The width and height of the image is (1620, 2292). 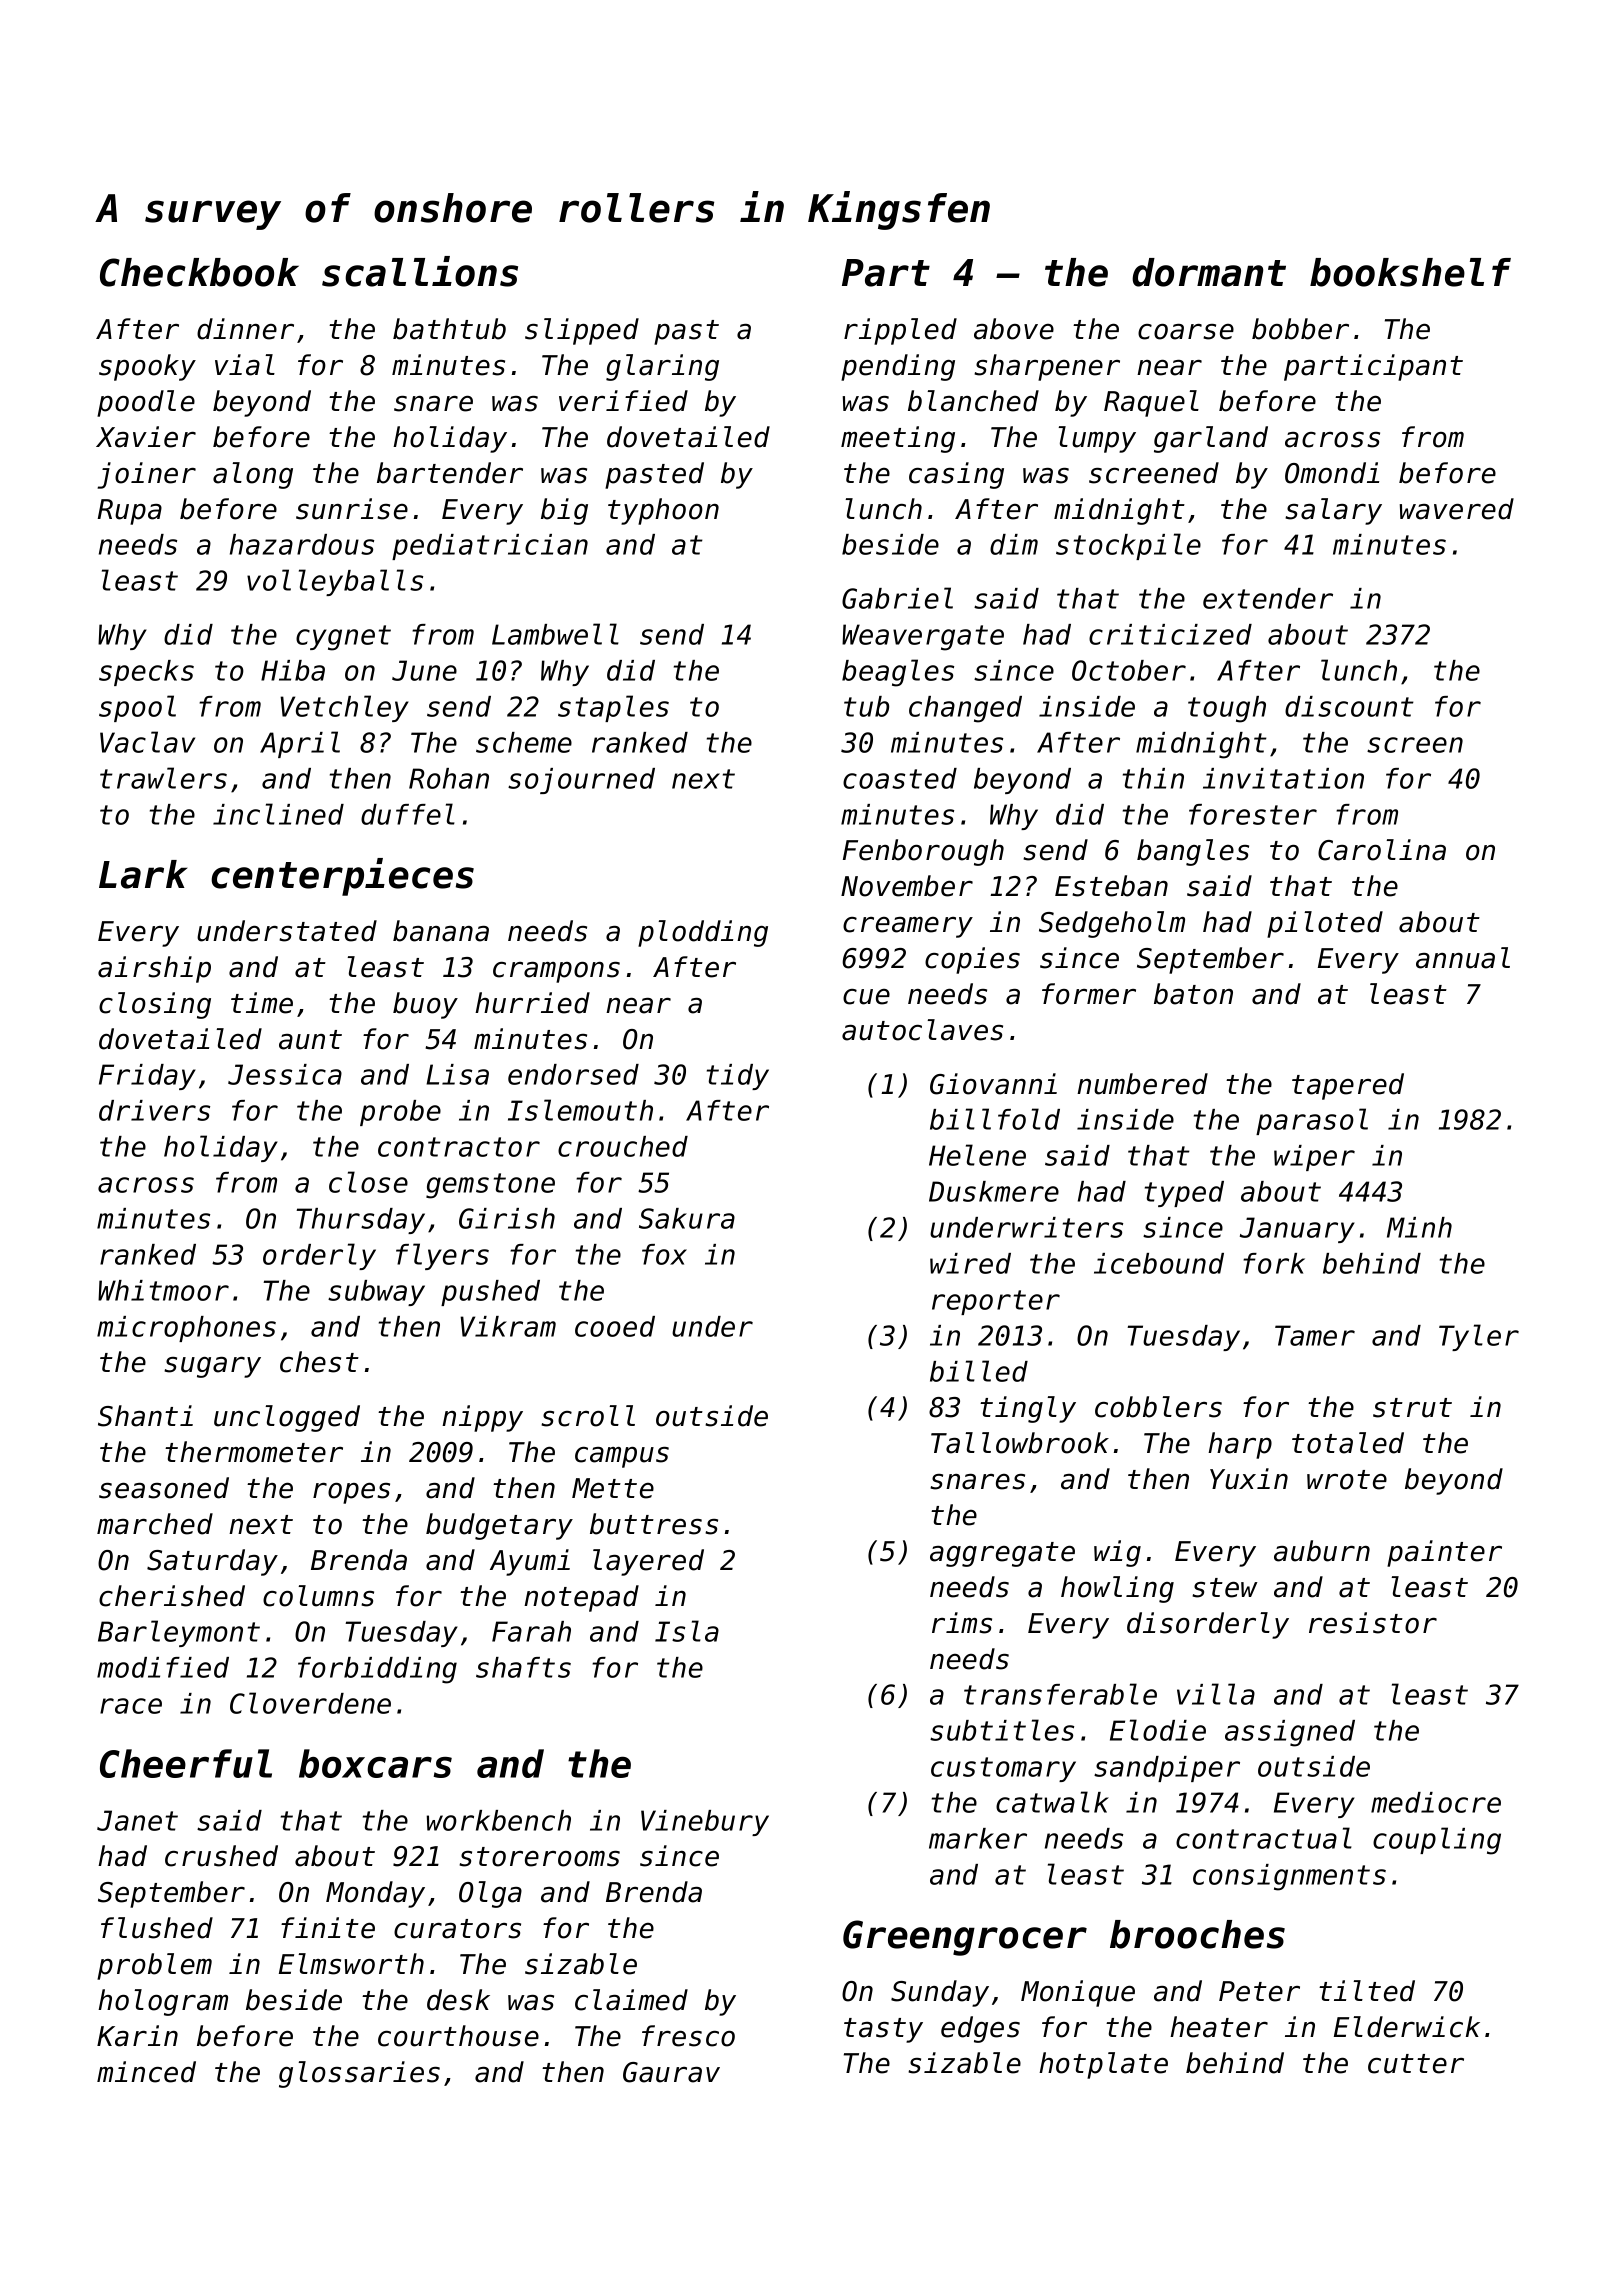 I want to click on assigned, so click(x=1290, y=1733).
